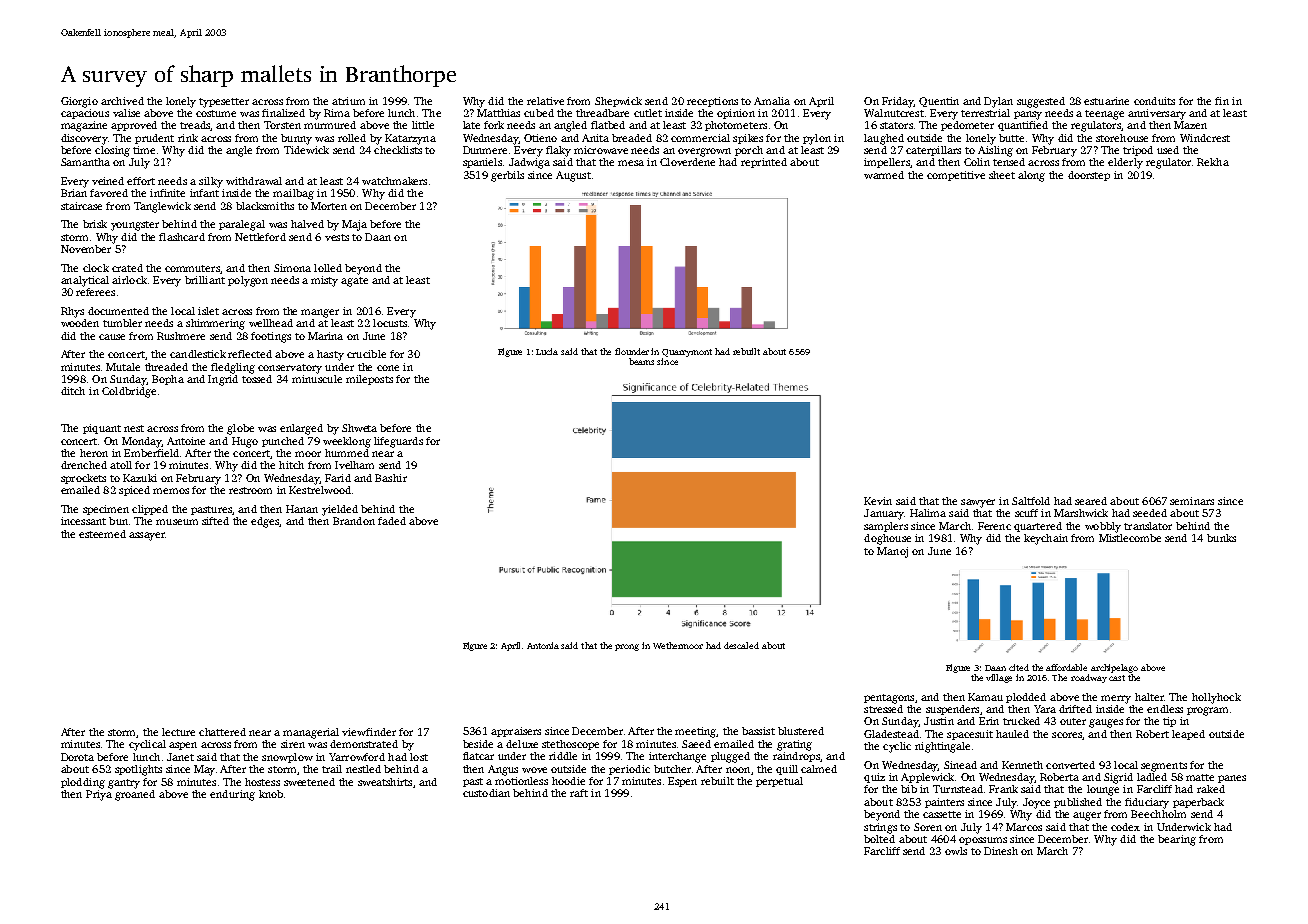  What do you see at coordinates (772, 101) in the screenshot?
I see `Amalia` at bounding box center [772, 101].
